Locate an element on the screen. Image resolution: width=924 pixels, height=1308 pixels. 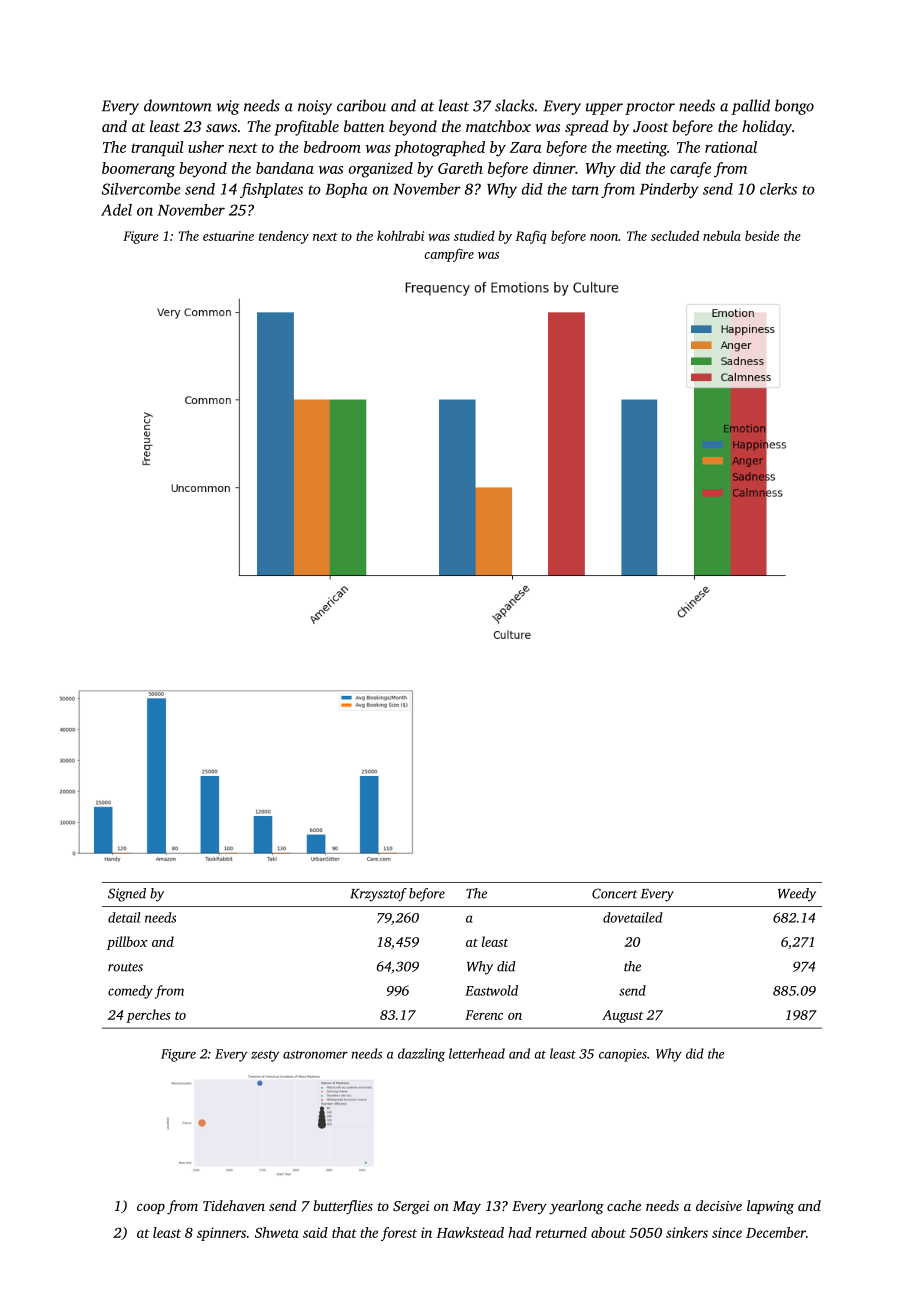
spinners is located at coordinates (221, 1234).
